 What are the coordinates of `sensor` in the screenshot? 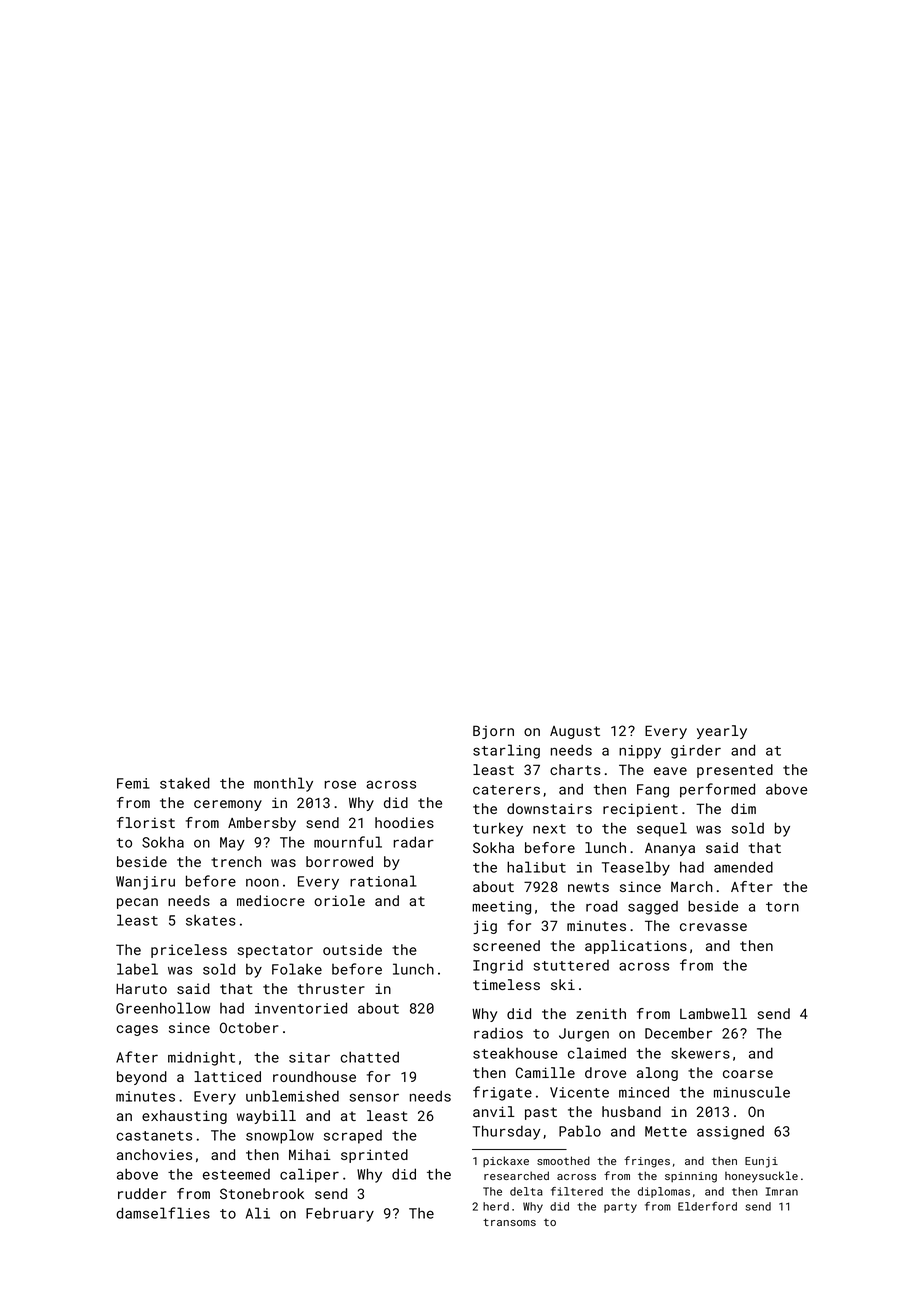 It's located at (374, 1097).
